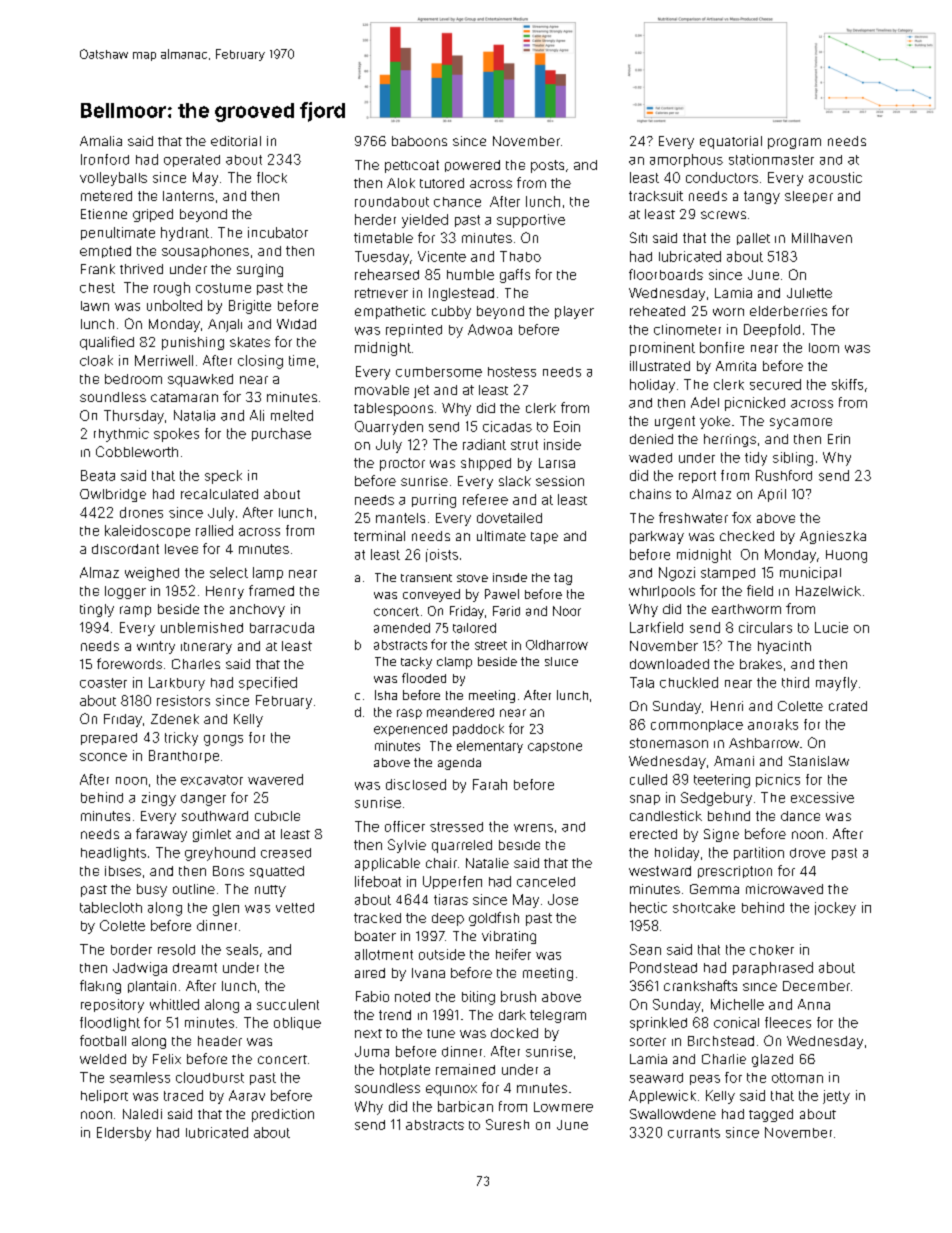 This document has width=952, height=1233. What do you see at coordinates (271, 590) in the document?
I see `framed` at bounding box center [271, 590].
